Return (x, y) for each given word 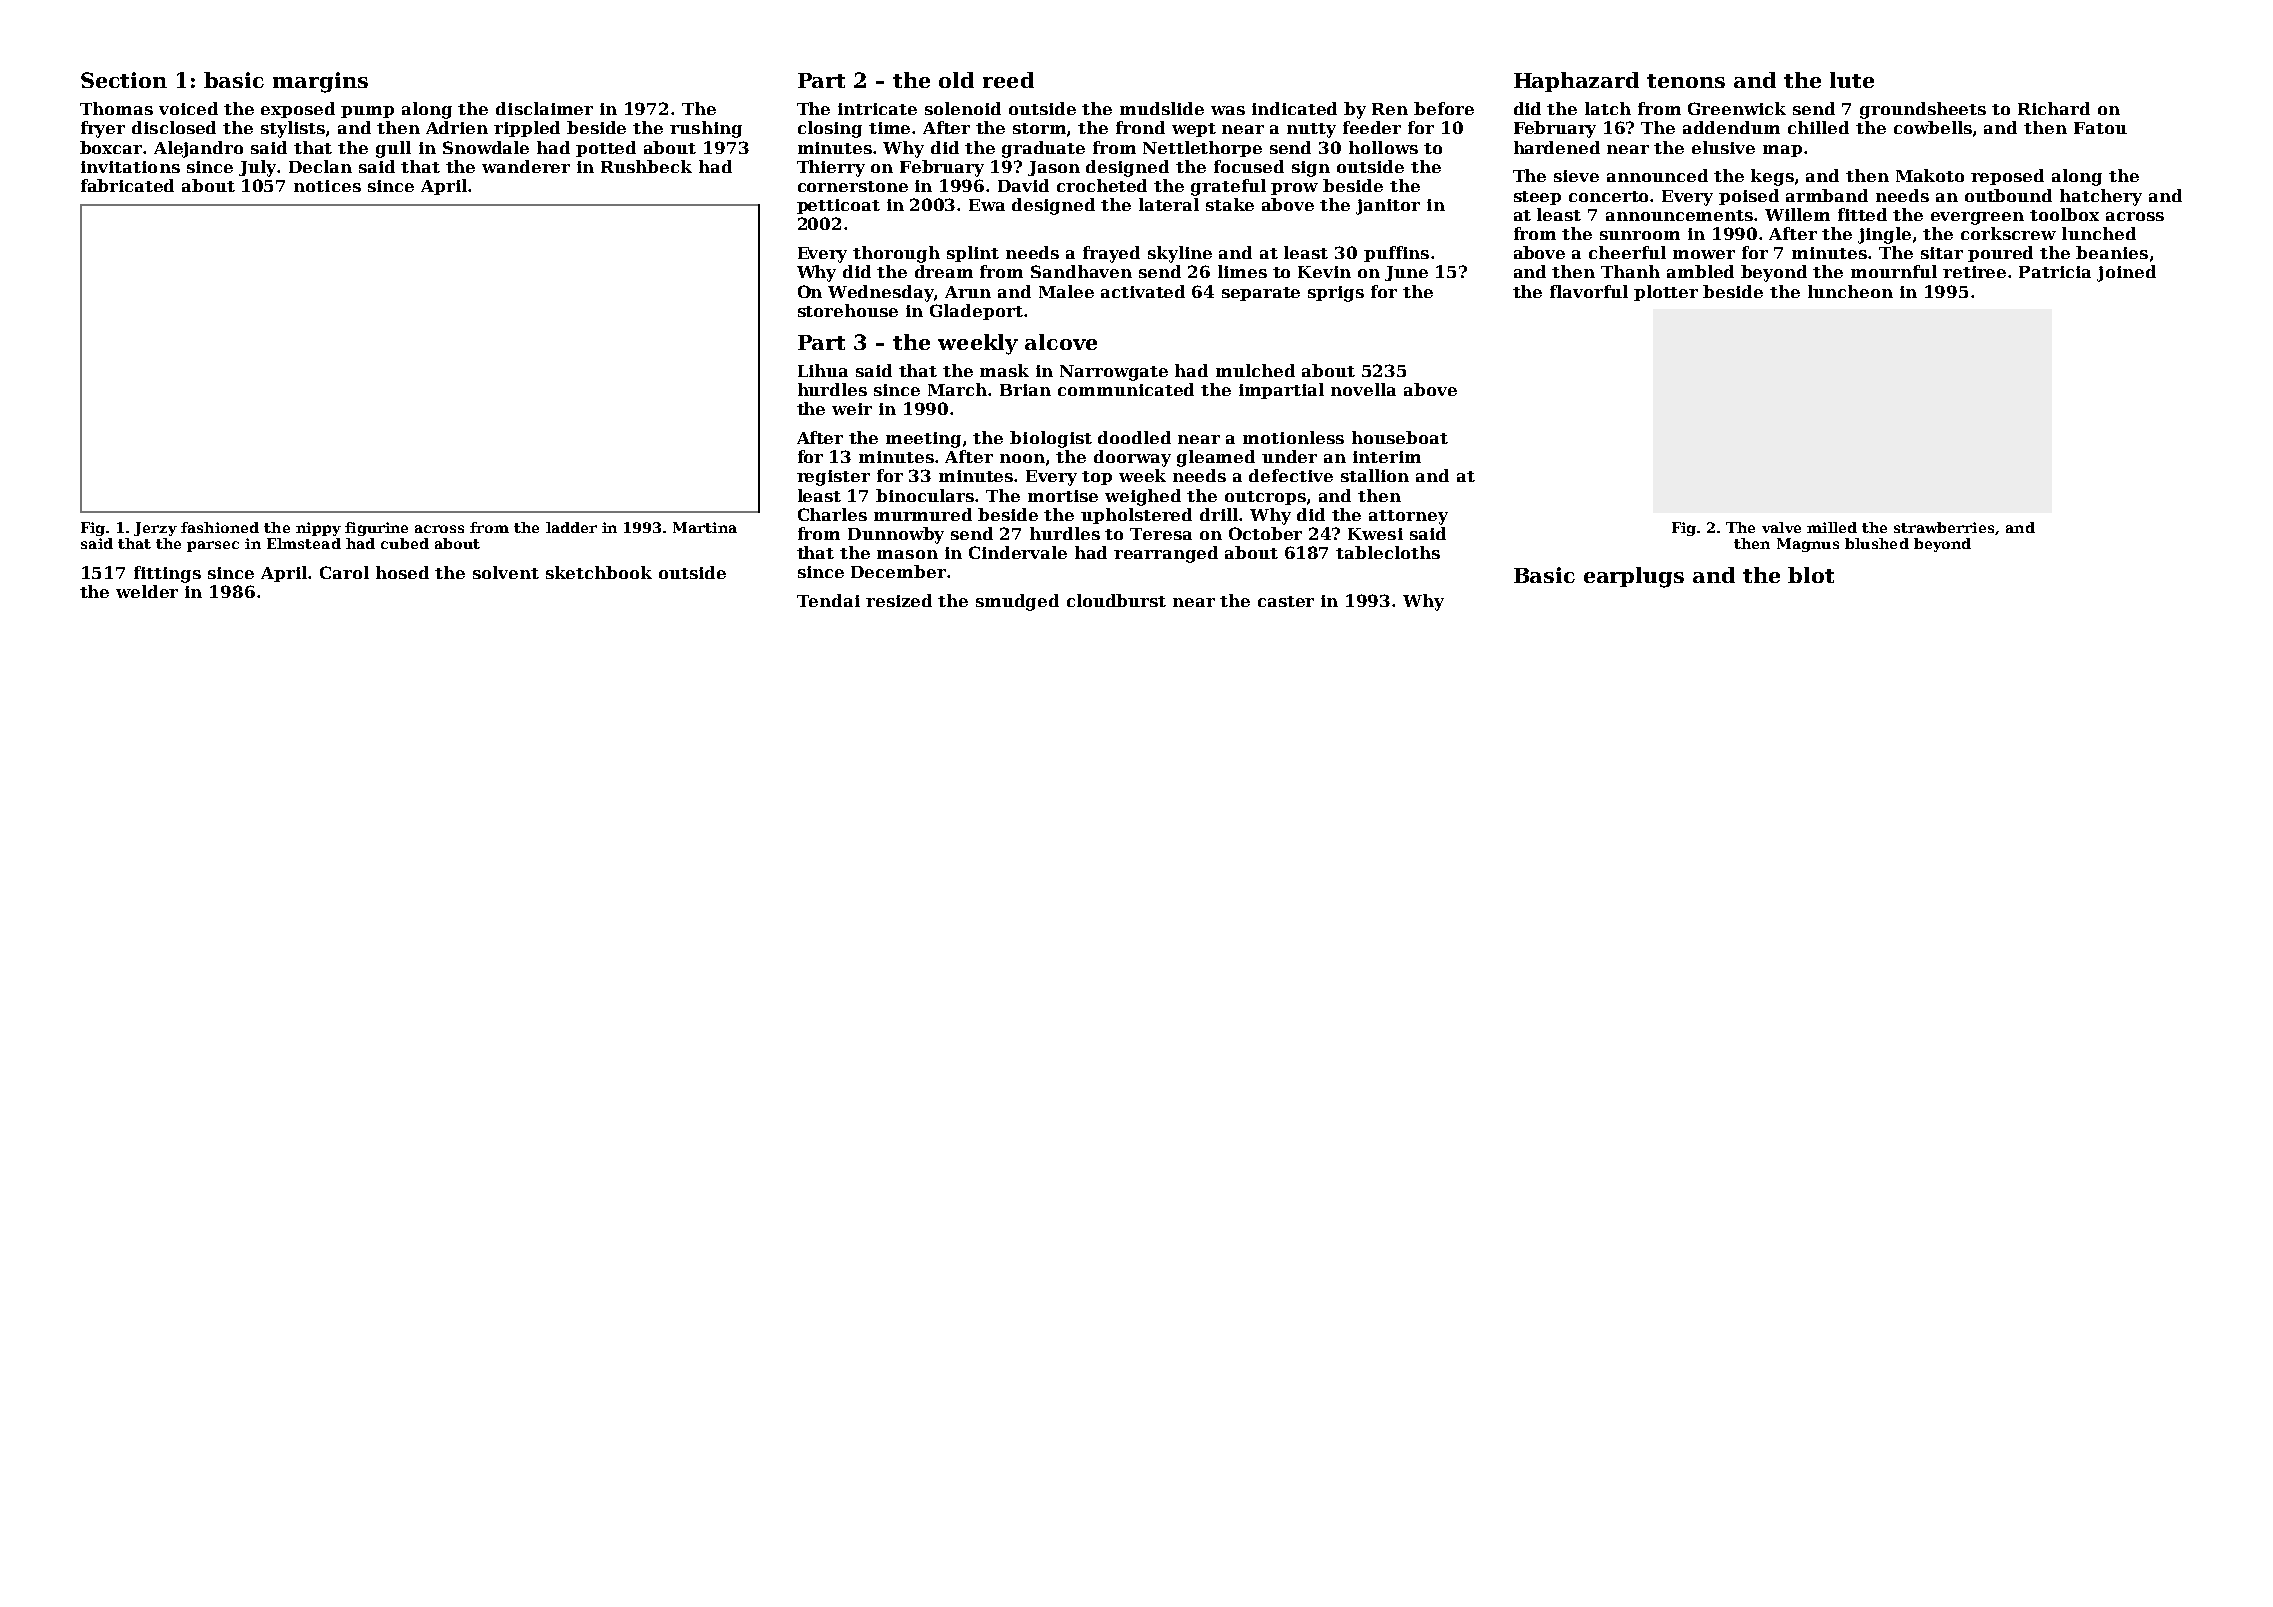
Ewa (987, 205)
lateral (1169, 204)
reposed (2007, 177)
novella (1363, 389)
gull (393, 149)
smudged (1017, 602)
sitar (1942, 253)
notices (327, 186)
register (833, 478)
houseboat (1400, 437)
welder (147, 591)
